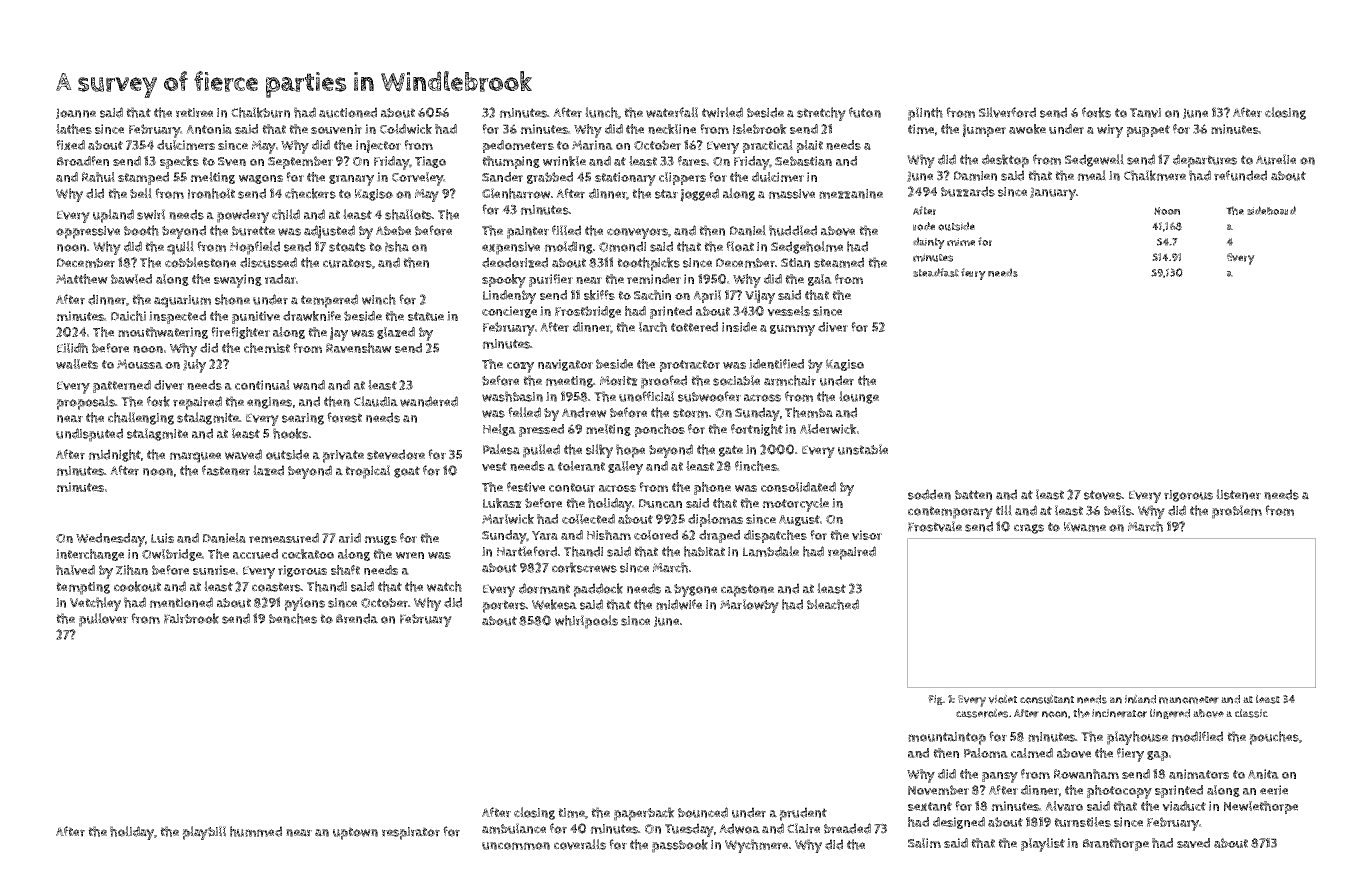 This image has width=1372, height=887. What do you see at coordinates (776, 364) in the image?
I see `identified` at bounding box center [776, 364].
